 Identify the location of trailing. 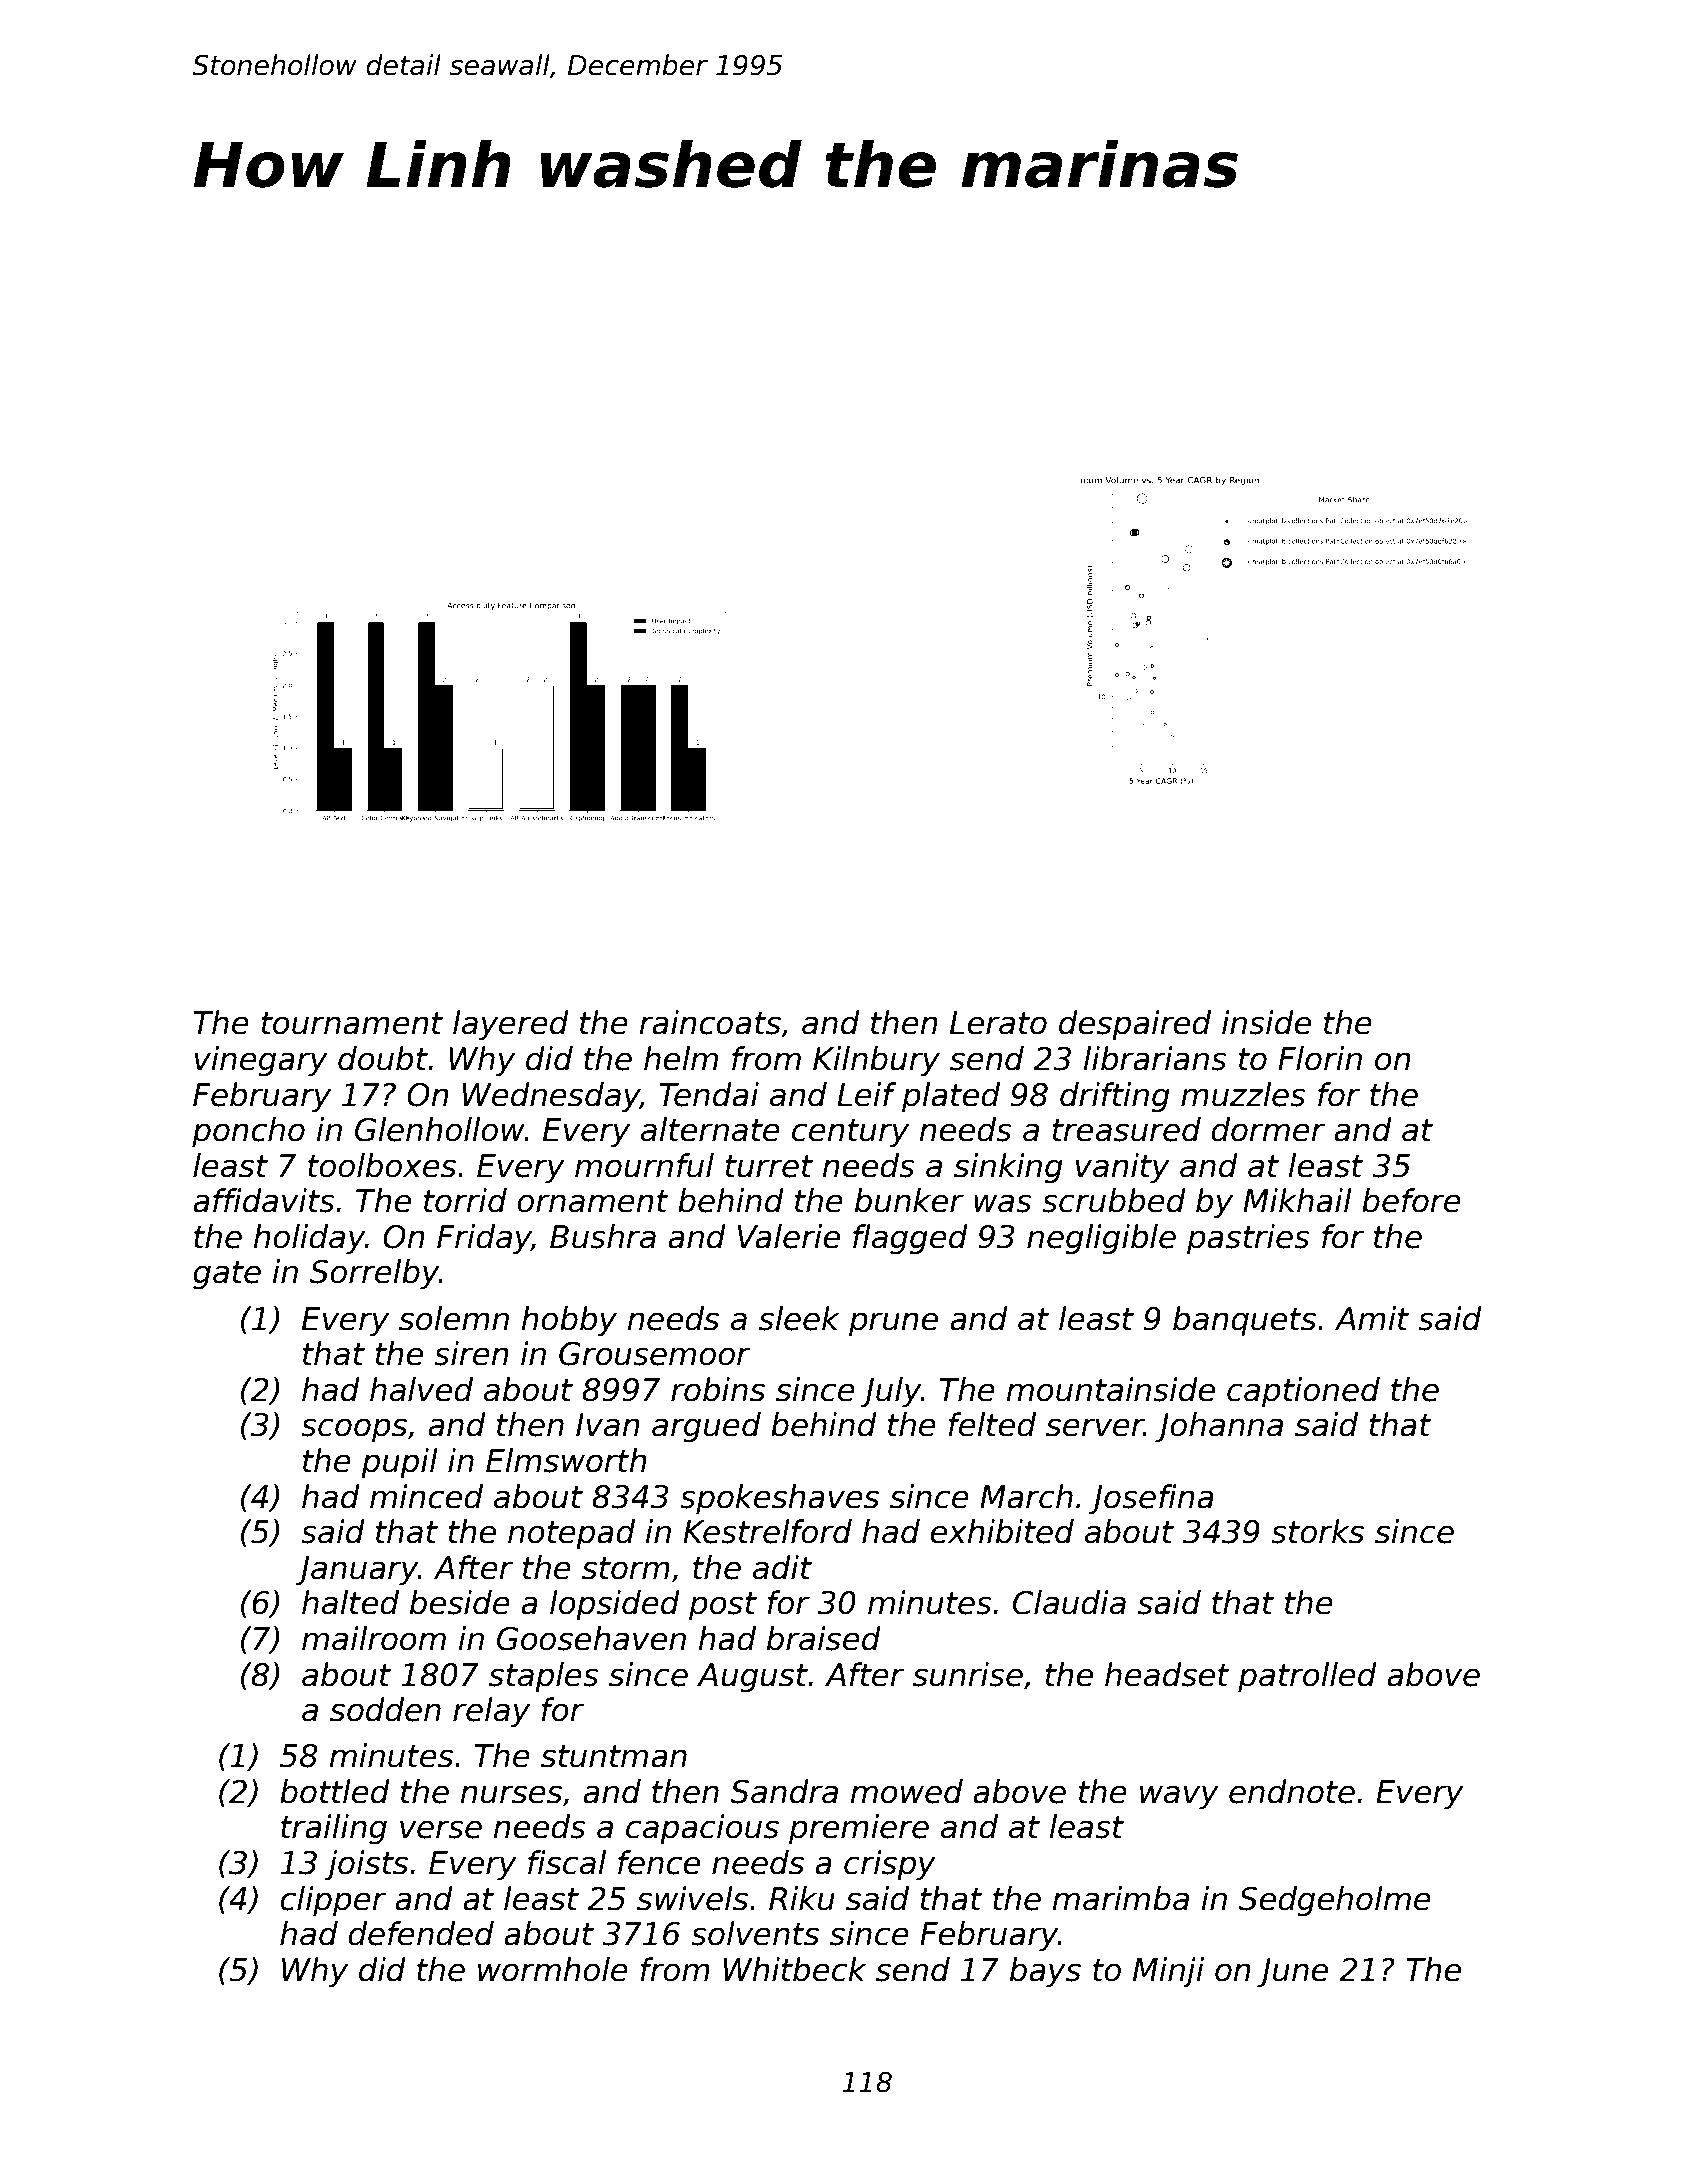
(334, 1829).
